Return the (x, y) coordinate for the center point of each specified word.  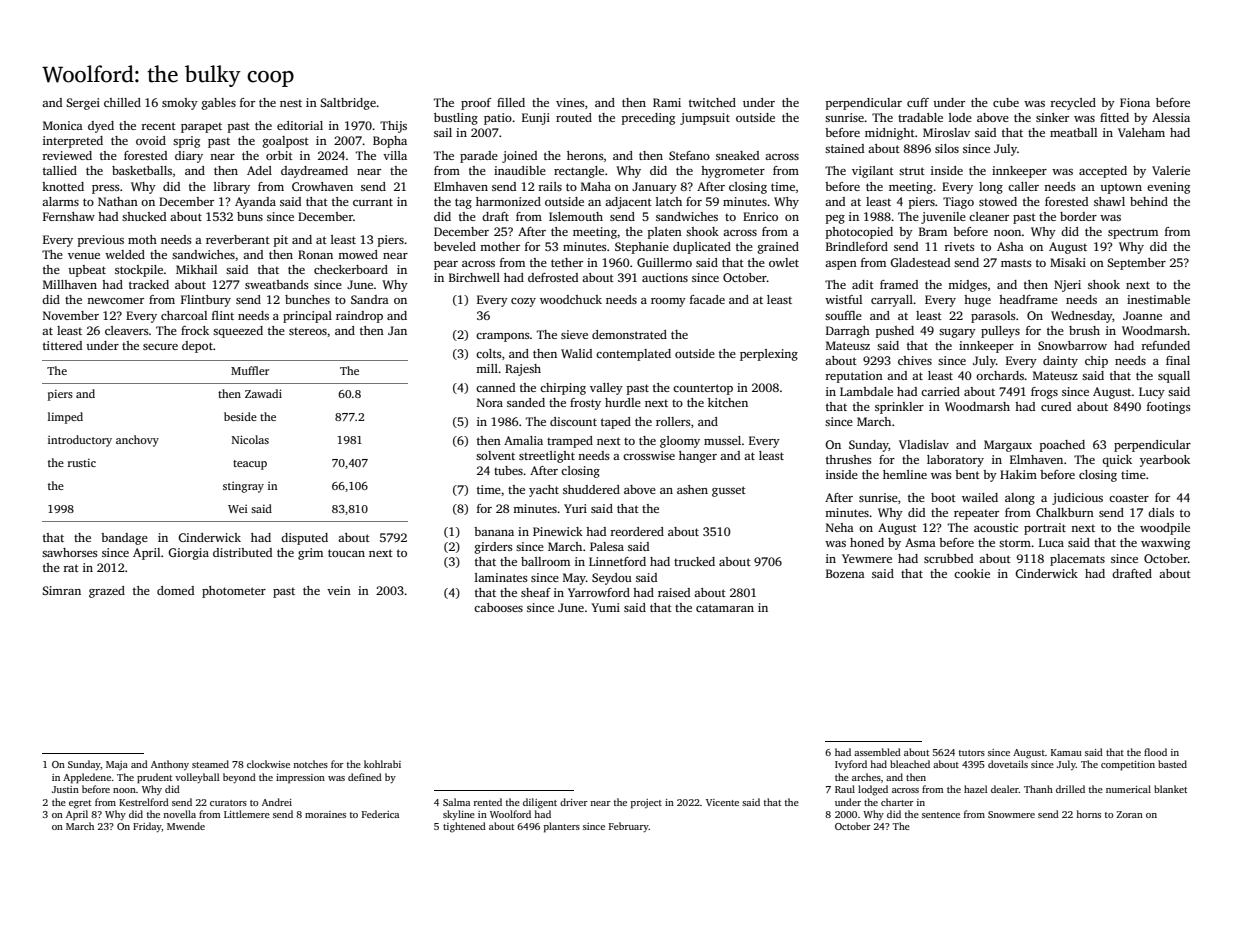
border (1078, 216)
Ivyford (851, 765)
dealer (1005, 789)
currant (373, 202)
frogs (1044, 393)
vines (570, 102)
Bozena (845, 573)
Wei (238, 509)
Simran (61, 590)
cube (1006, 102)
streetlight (547, 457)
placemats (1077, 560)
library (232, 188)
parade (479, 157)
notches (310, 764)
